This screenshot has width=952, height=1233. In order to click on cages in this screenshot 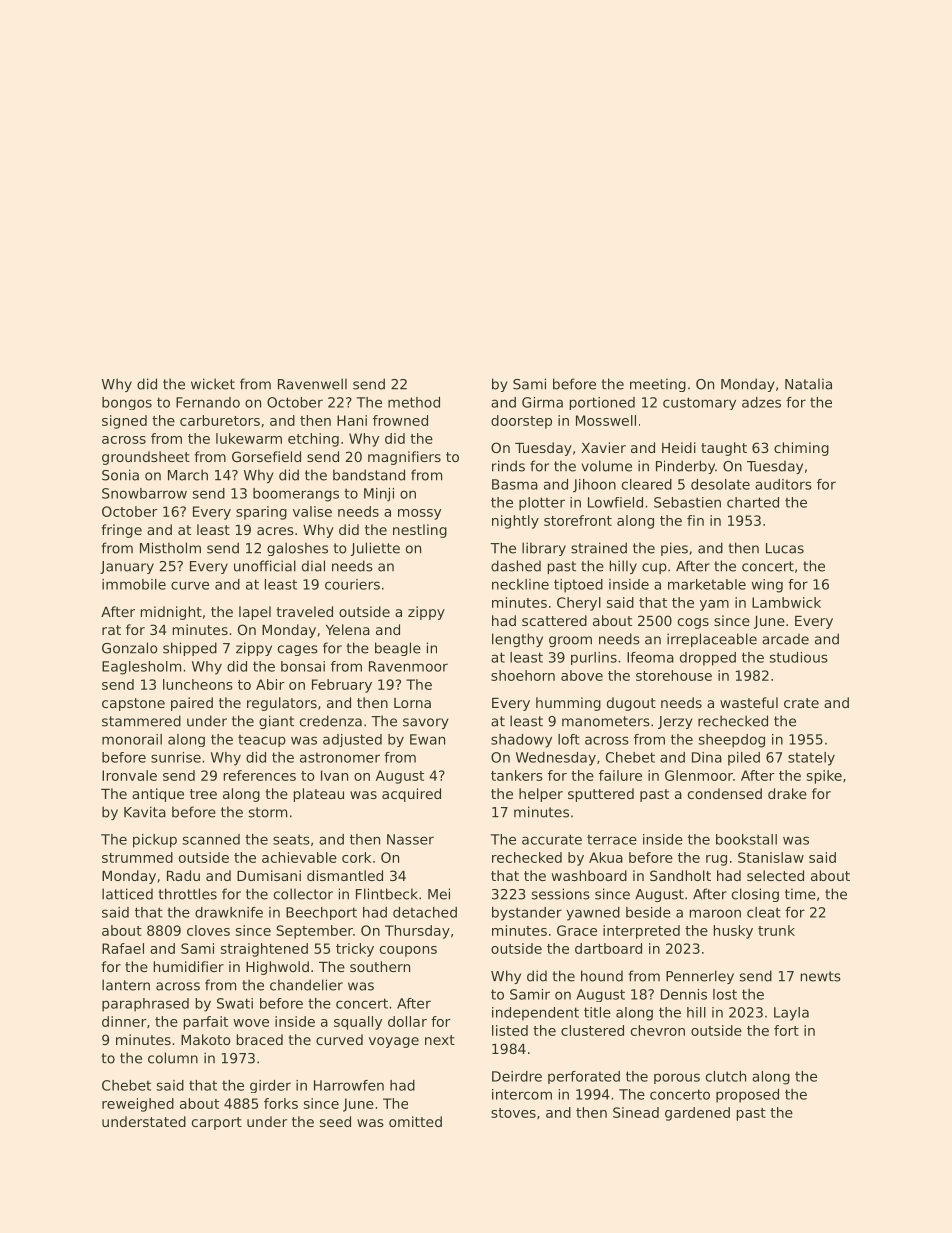, I will do `click(298, 650)`.
